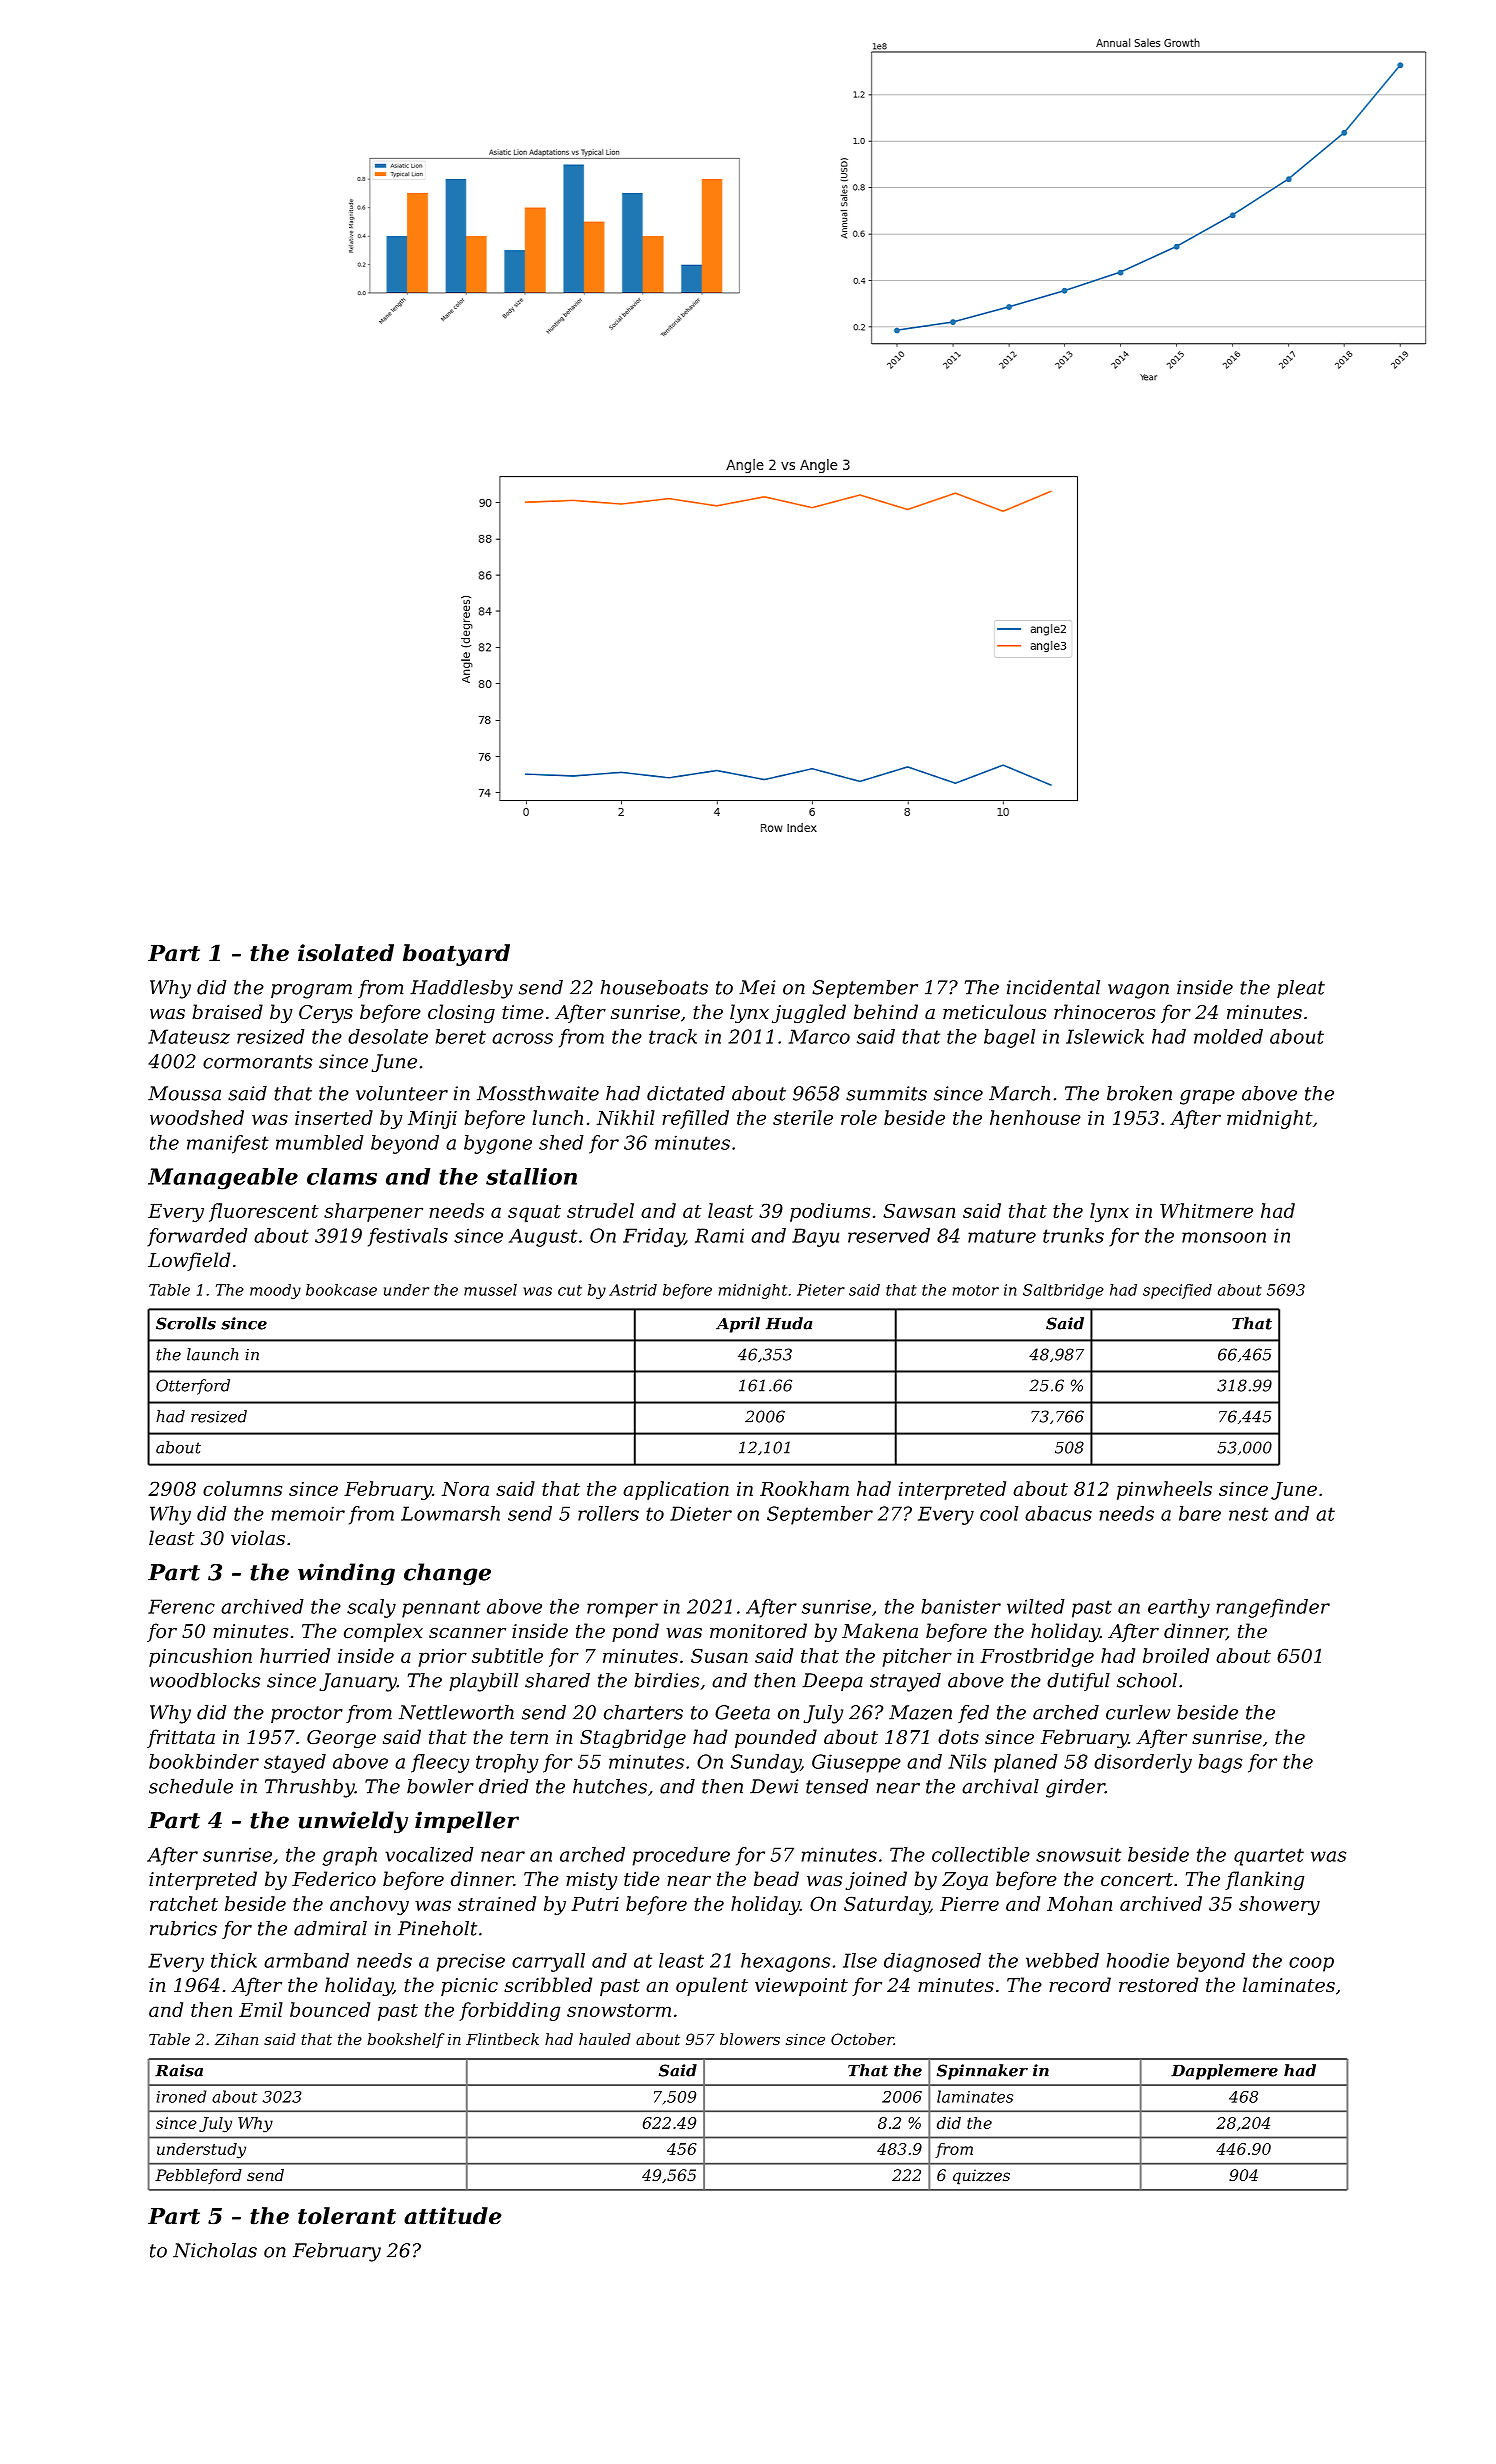 This page has width=1496, height=2464. I want to click on podiums, so click(830, 1212).
